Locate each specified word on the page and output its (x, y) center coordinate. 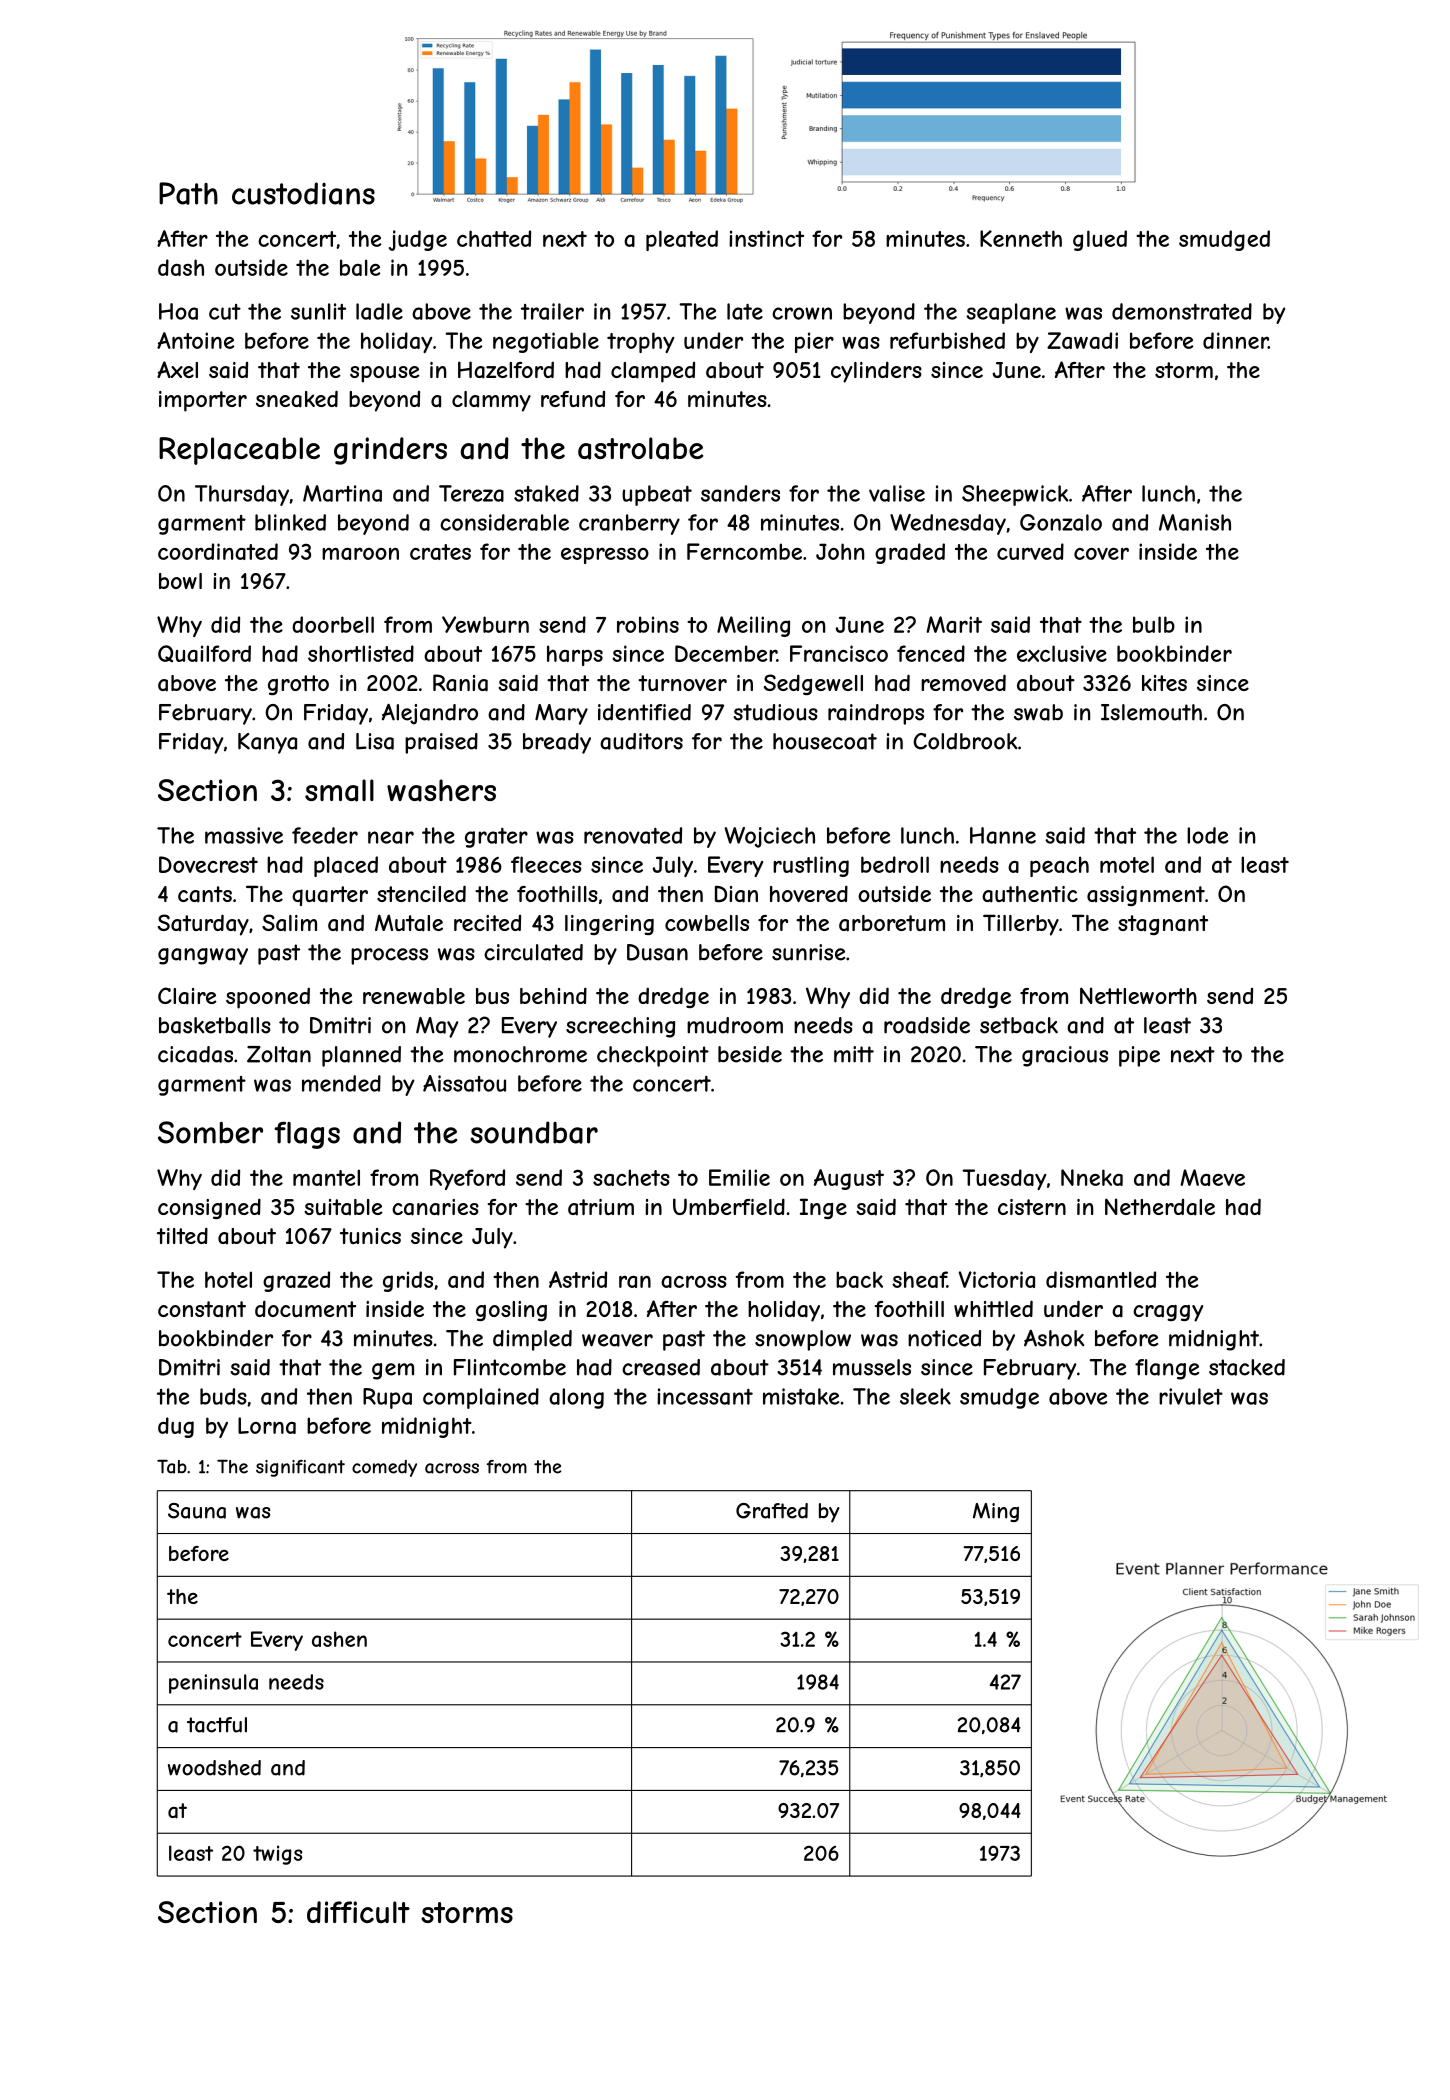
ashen (339, 1639)
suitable (343, 1207)
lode (1207, 835)
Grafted (772, 1511)
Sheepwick (1015, 495)
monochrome (520, 1054)
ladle (379, 311)
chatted (494, 238)
